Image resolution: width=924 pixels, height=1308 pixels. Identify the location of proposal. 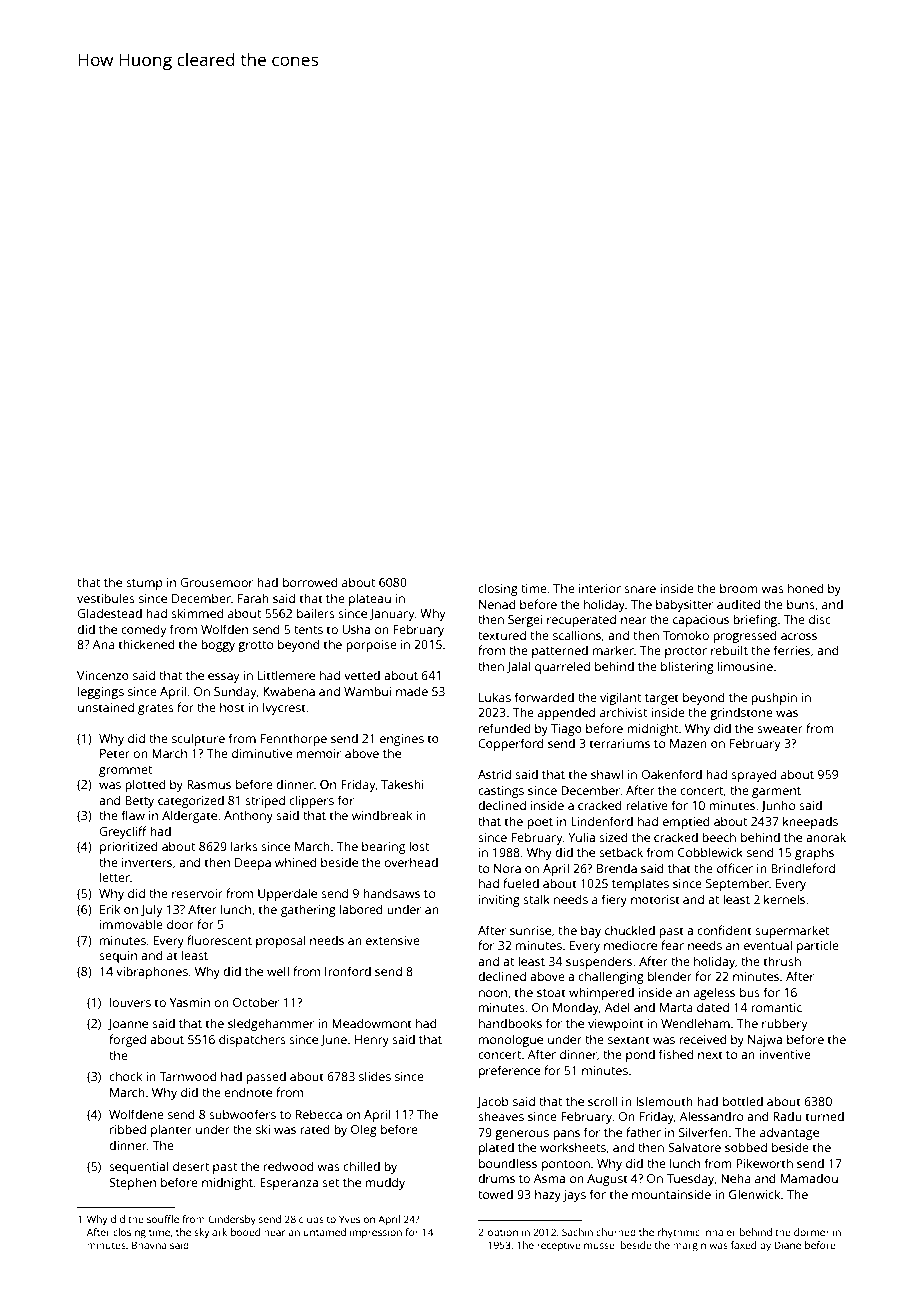
(280, 941).
